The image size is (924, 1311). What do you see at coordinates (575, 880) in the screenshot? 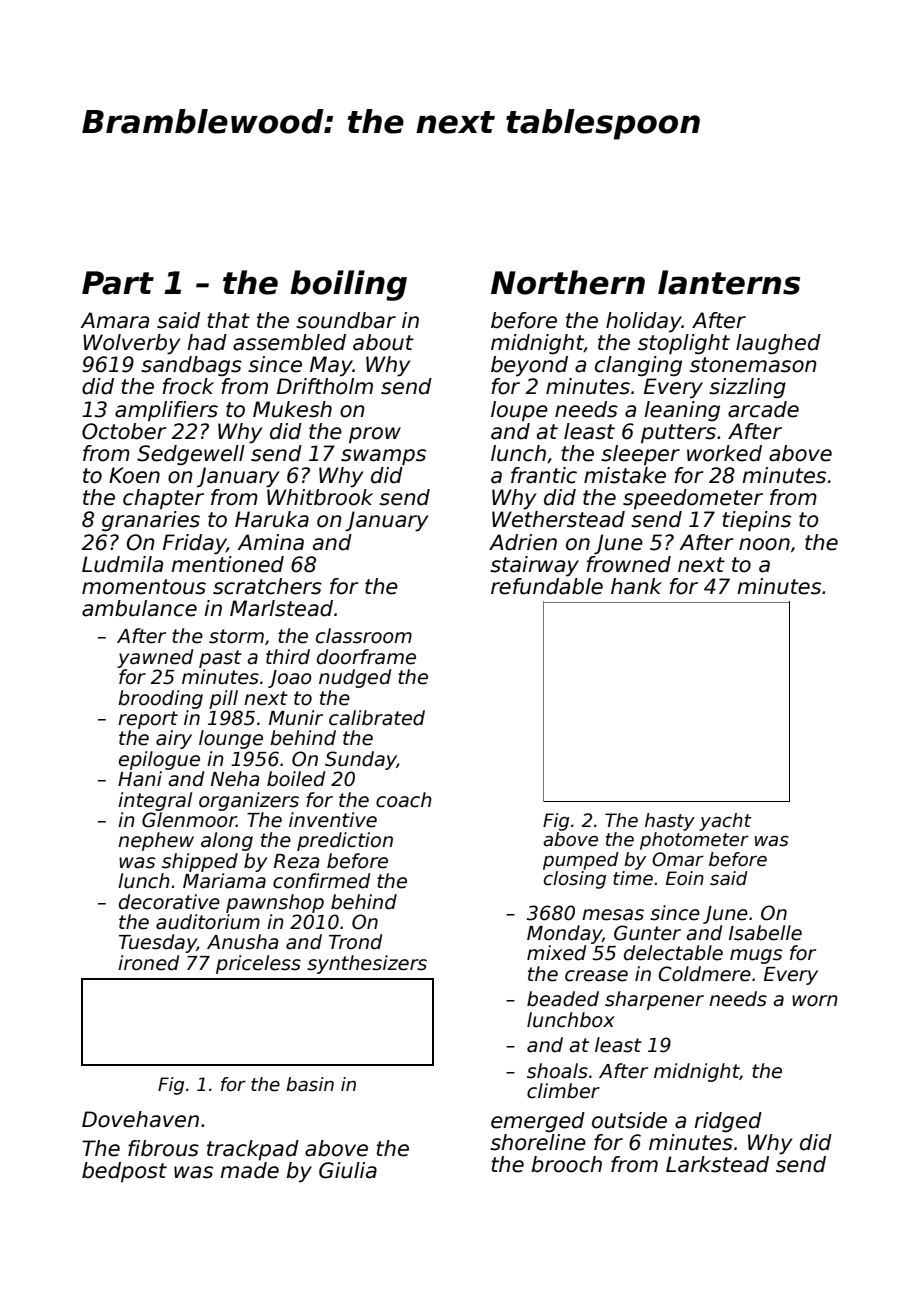
I see `closing` at bounding box center [575, 880].
